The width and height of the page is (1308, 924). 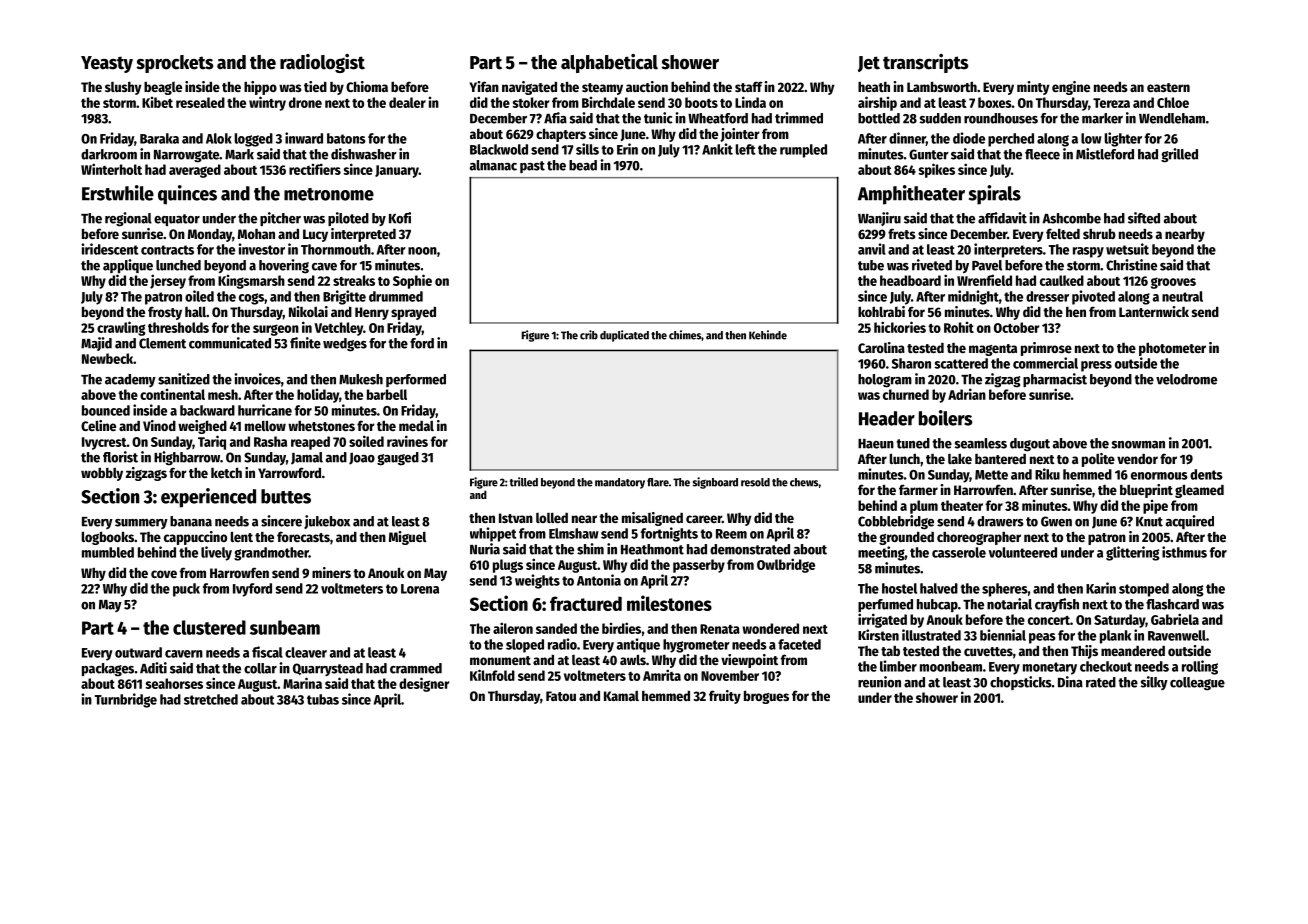 I want to click on wedges, so click(x=345, y=345).
